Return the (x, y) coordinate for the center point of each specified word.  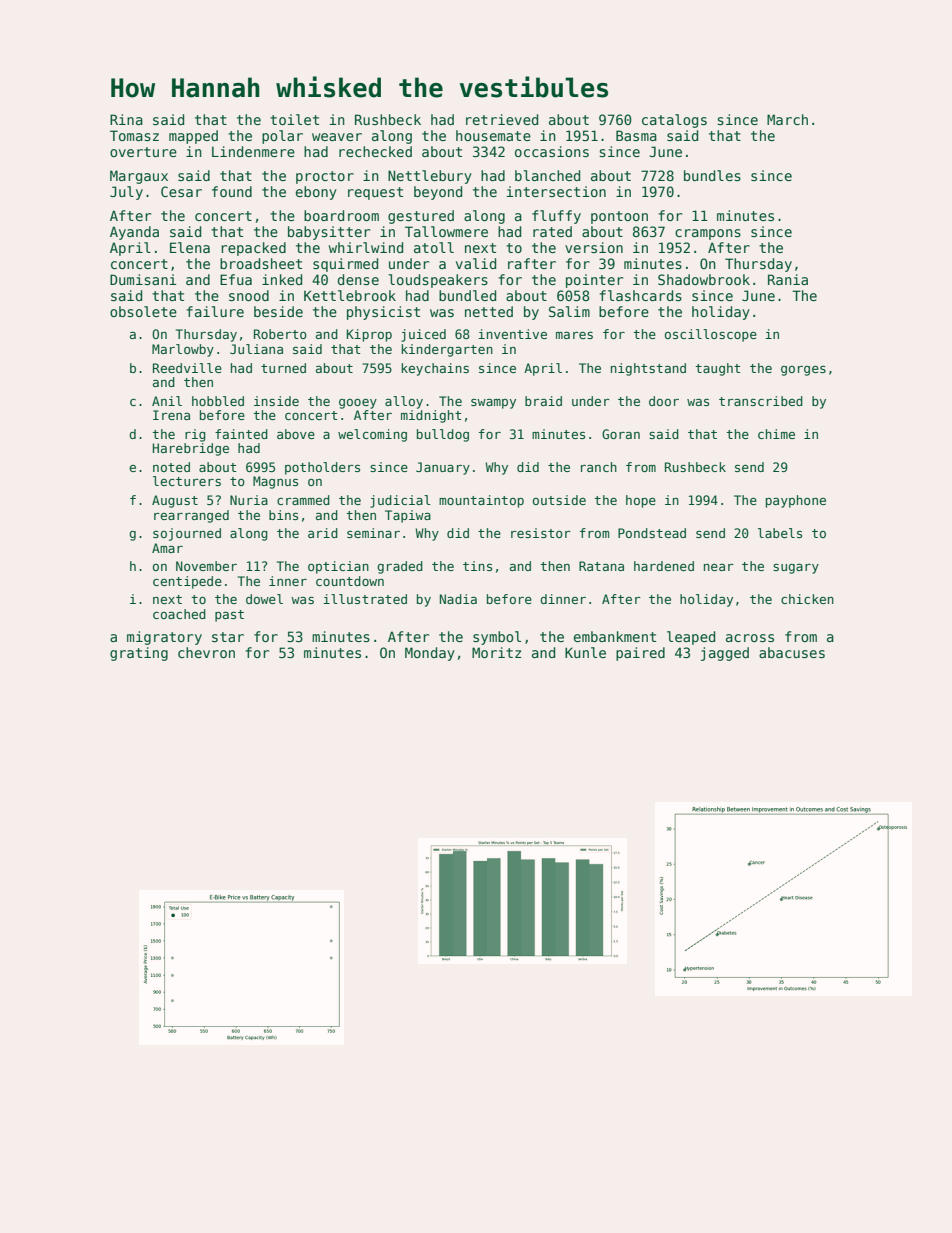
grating (139, 654)
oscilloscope (711, 335)
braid (543, 401)
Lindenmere (253, 151)
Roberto (280, 334)
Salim (569, 311)
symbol (497, 638)
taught (718, 369)
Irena (171, 415)
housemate (493, 135)
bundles (712, 175)
